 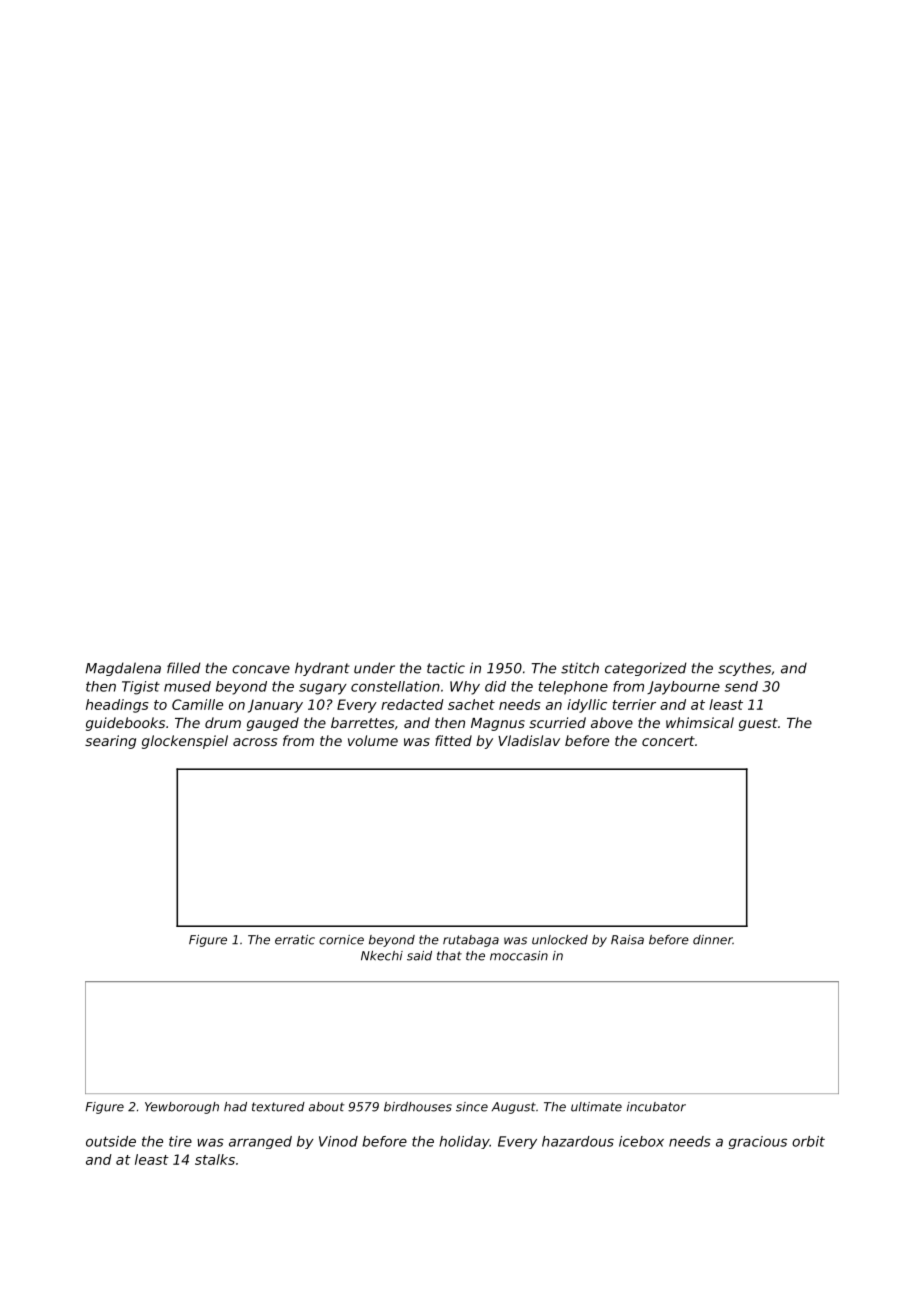 I want to click on stitch, so click(x=580, y=668).
